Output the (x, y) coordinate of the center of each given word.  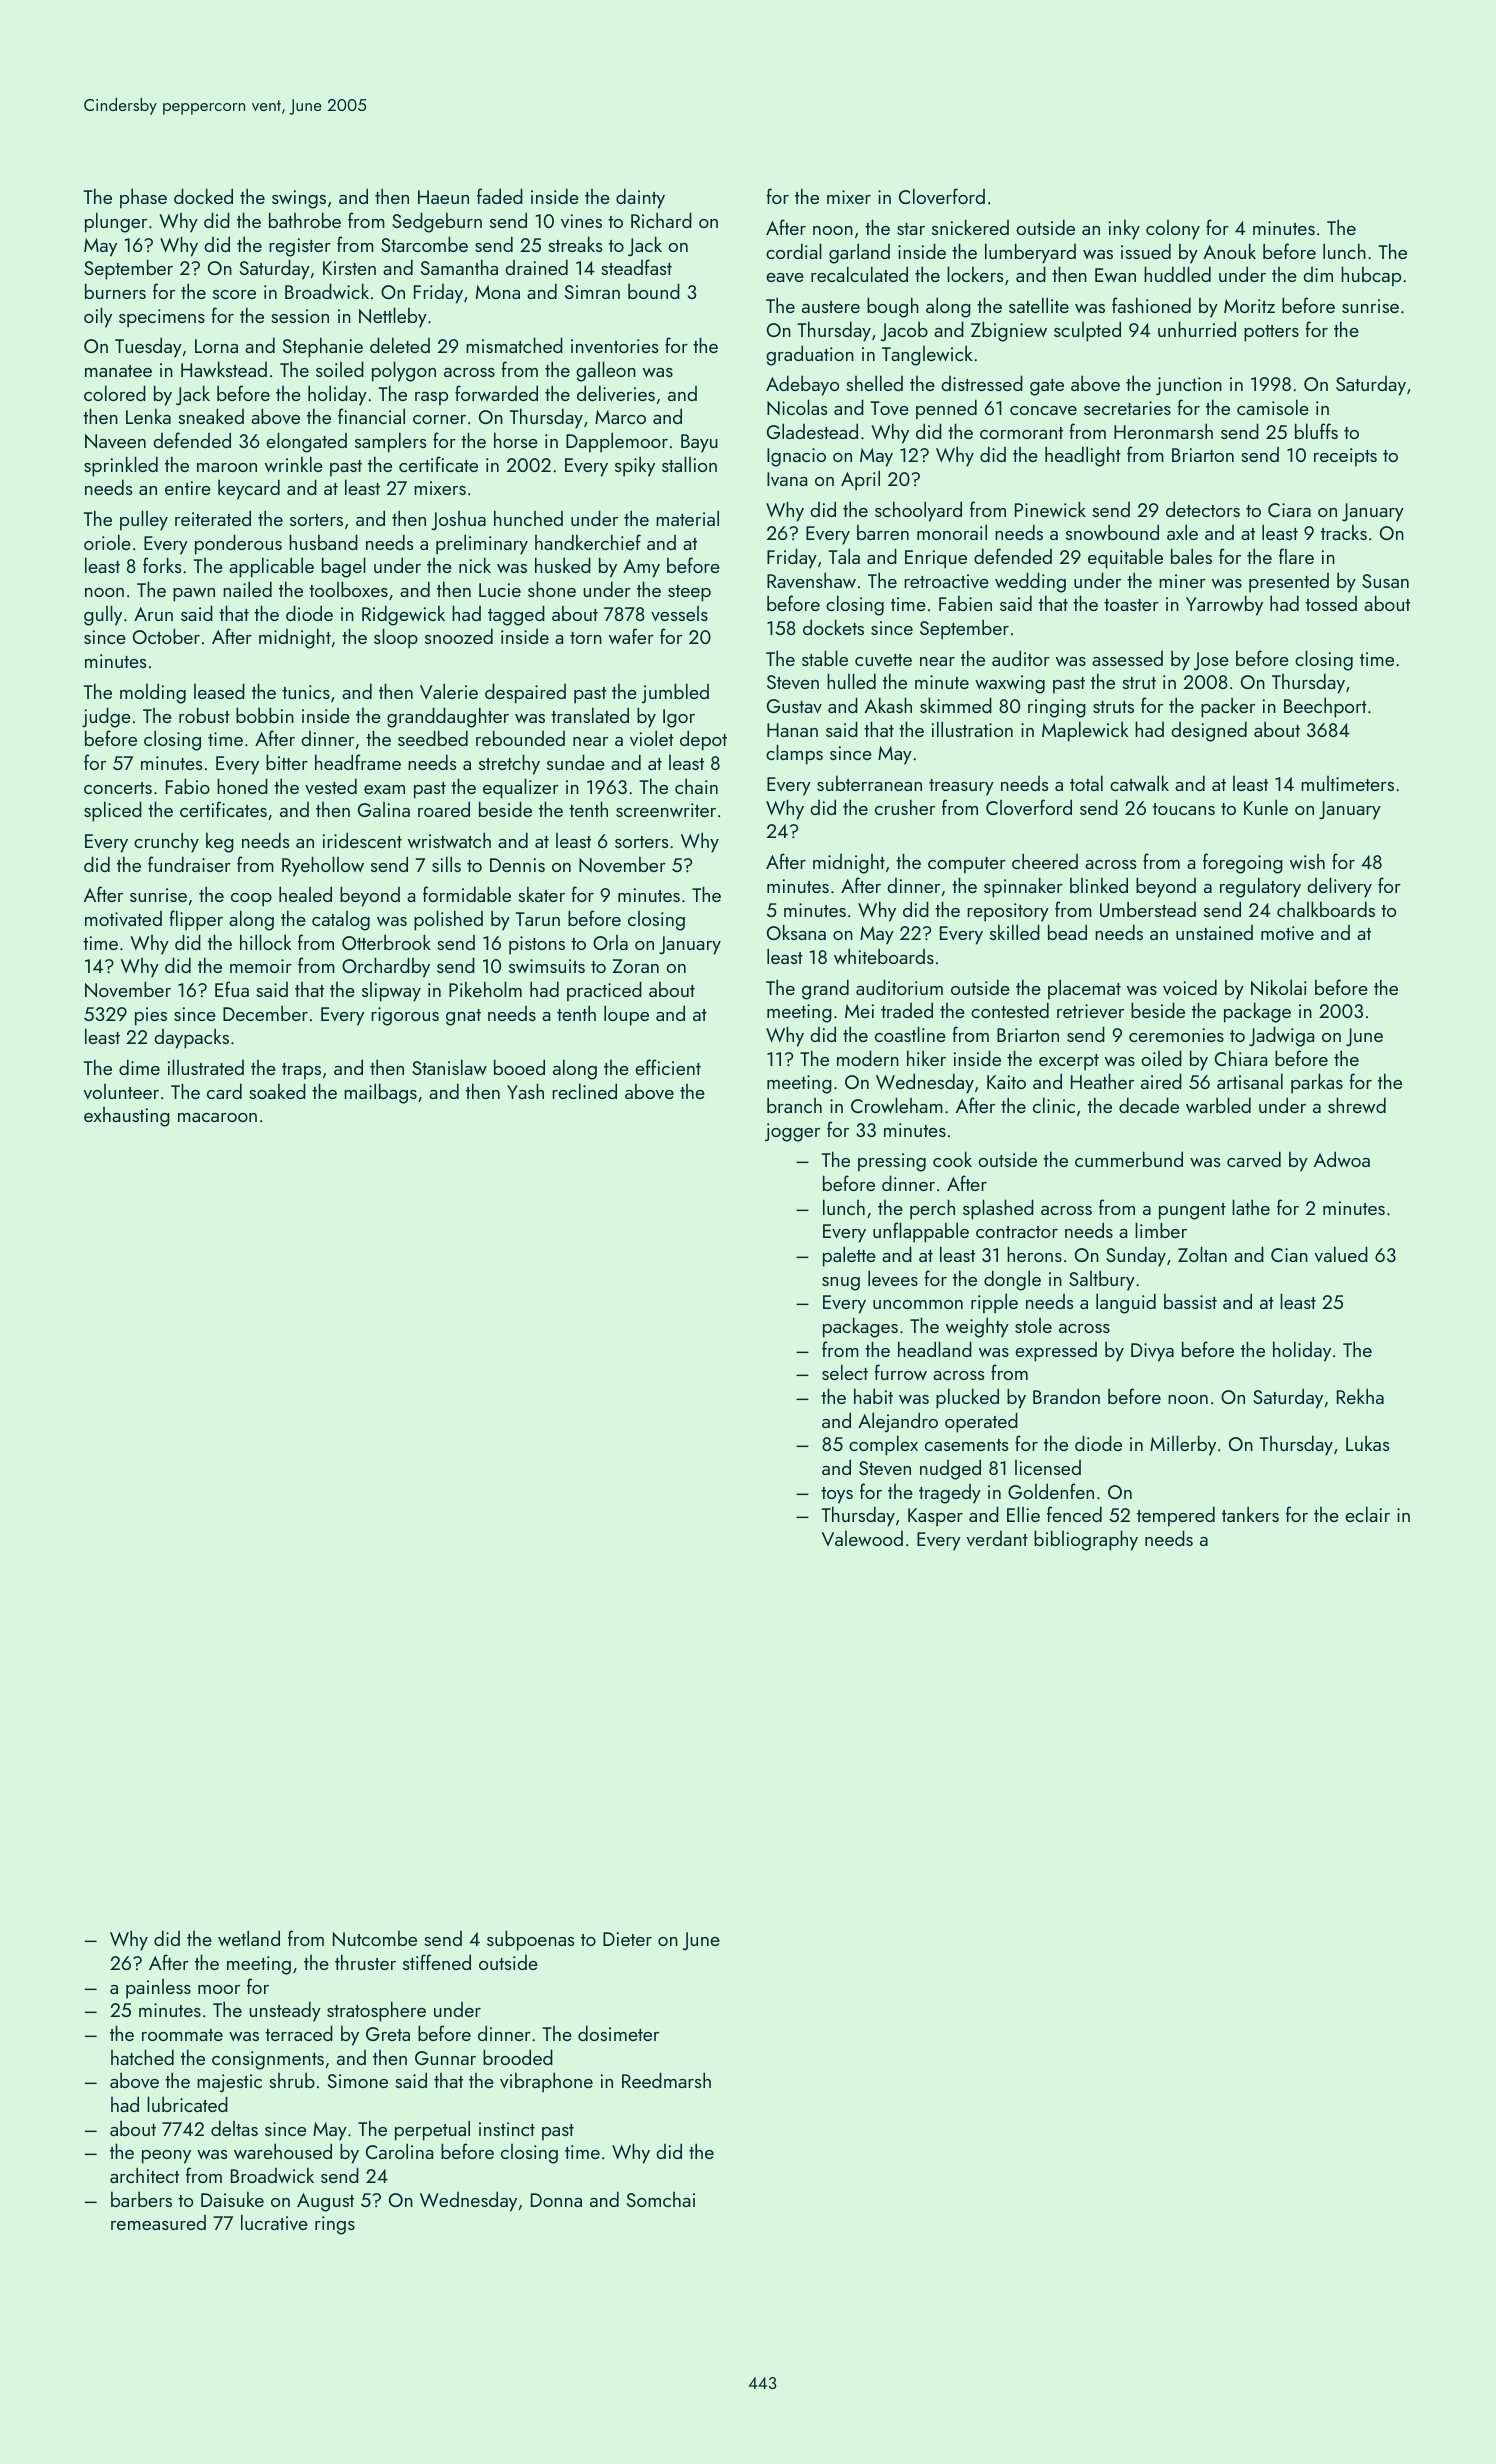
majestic (229, 2083)
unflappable (921, 1232)
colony (1173, 230)
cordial (794, 251)
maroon (227, 467)
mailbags (380, 1093)
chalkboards (1326, 909)
